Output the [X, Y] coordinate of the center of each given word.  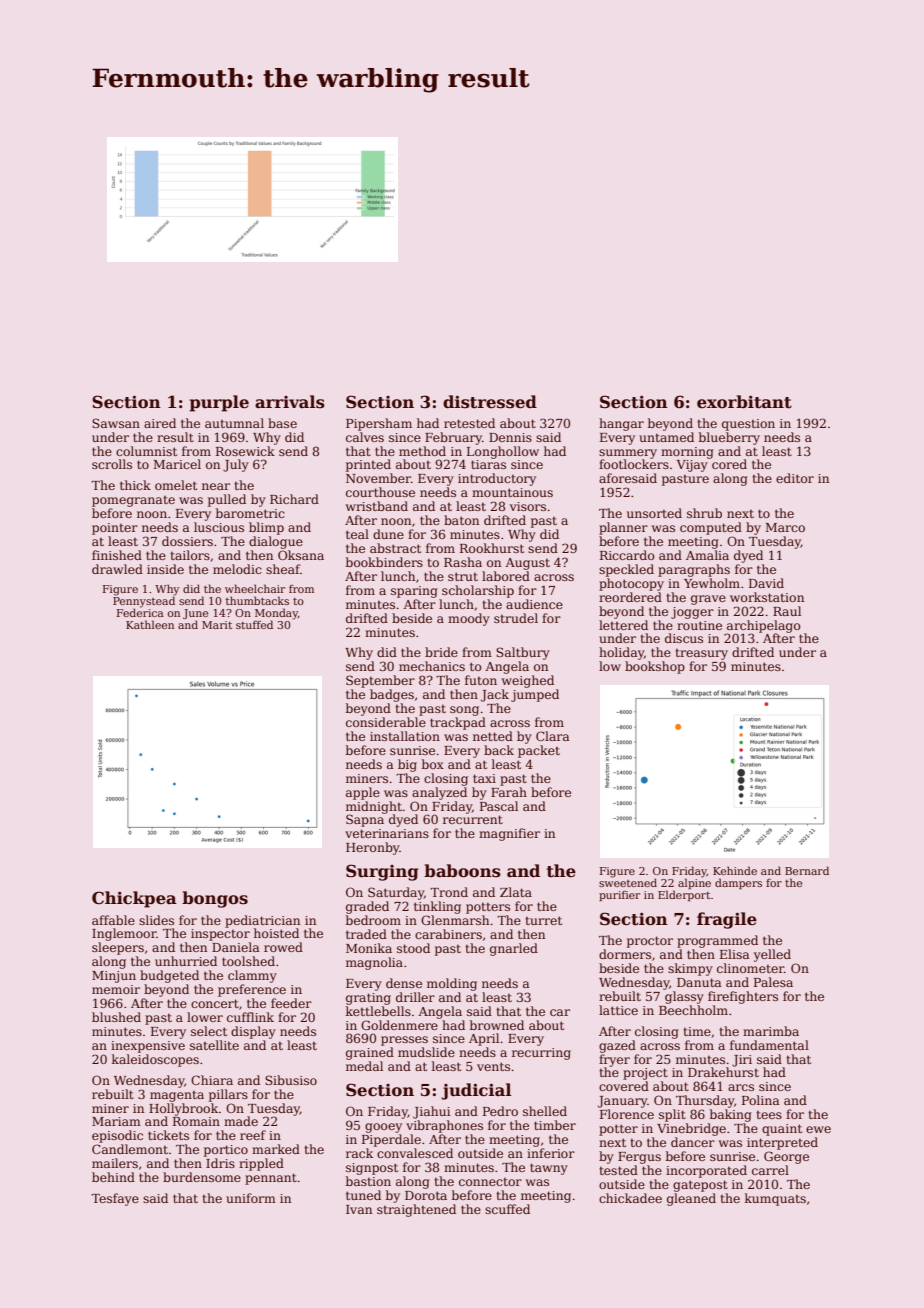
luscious [219, 527]
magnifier [509, 834]
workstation [767, 597]
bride [441, 652]
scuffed [507, 1209]
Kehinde [735, 870]
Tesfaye [115, 1199]
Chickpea [134, 899]
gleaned [691, 1199]
